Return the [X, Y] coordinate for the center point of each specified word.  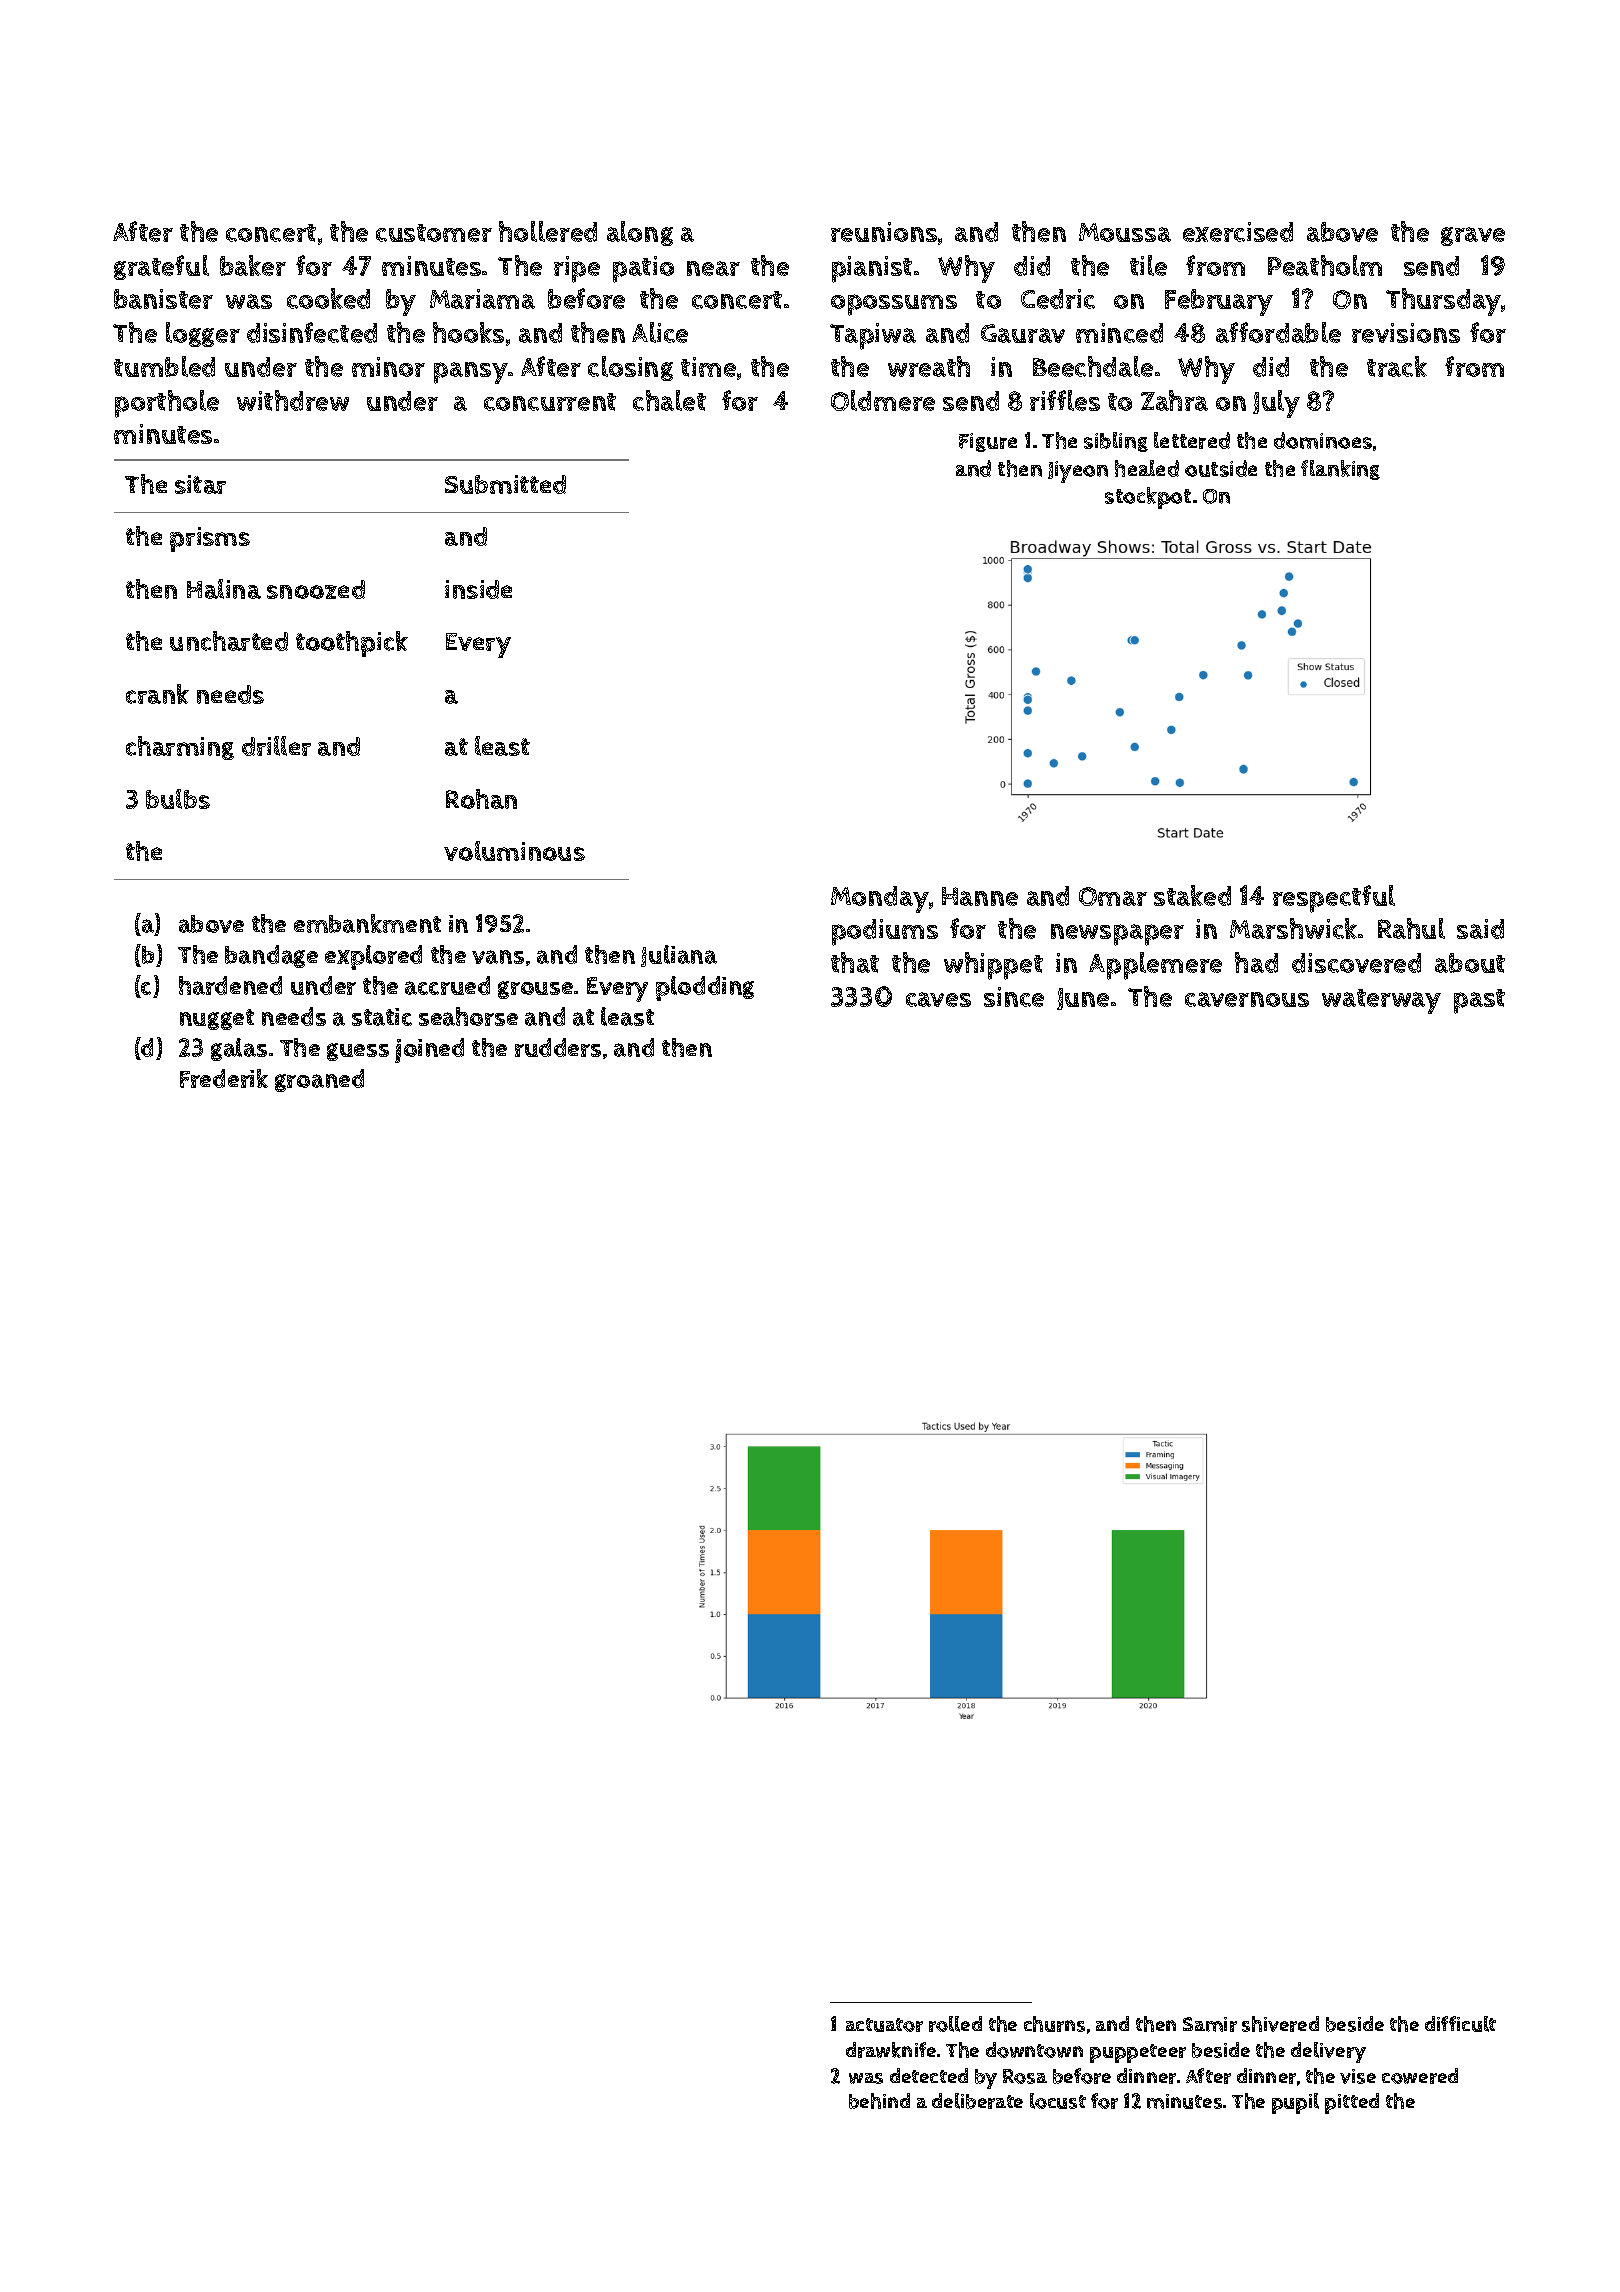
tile [1148, 265]
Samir [1210, 2024]
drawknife [891, 2050]
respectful [1334, 899]
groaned [319, 1080]
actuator [884, 2025]
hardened [230, 985]
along [640, 233]
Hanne [980, 896]
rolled [955, 2024]
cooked [328, 298]
